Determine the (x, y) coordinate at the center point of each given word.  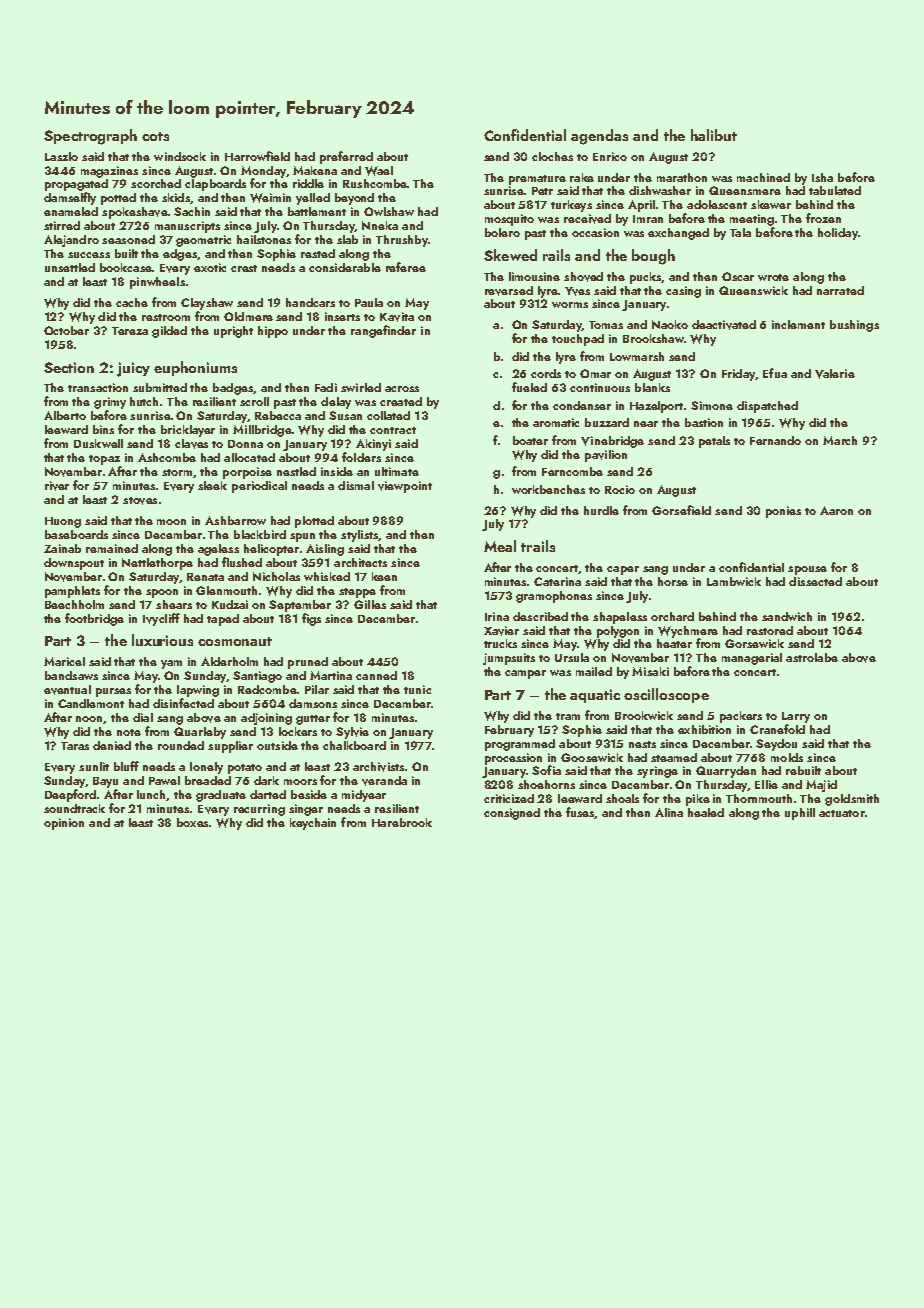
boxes (192, 822)
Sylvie (352, 733)
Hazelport (657, 407)
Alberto (65, 415)
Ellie (766, 784)
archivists (378, 767)
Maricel (64, 661)
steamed (674, 757)
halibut (714, 135)
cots (155, 136)
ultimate (397, 471)
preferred (346, 157)
